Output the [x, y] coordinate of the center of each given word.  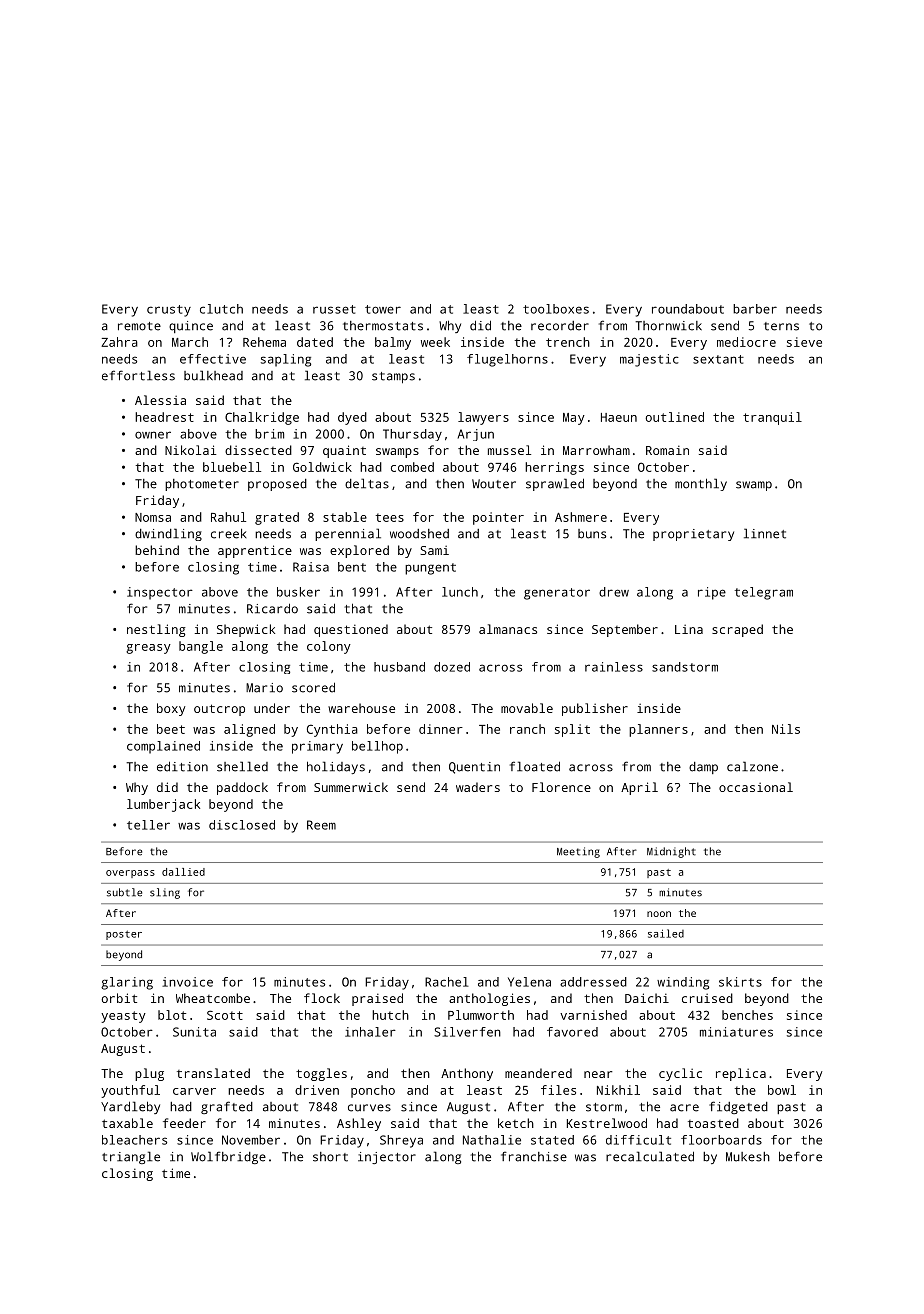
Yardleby [130, 1107]
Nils [786, 729]
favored [572, 1032]
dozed [452, 667]
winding [683, 983]
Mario [264, 688]
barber [755, 309]
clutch [221, 309]
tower [383, 309]
